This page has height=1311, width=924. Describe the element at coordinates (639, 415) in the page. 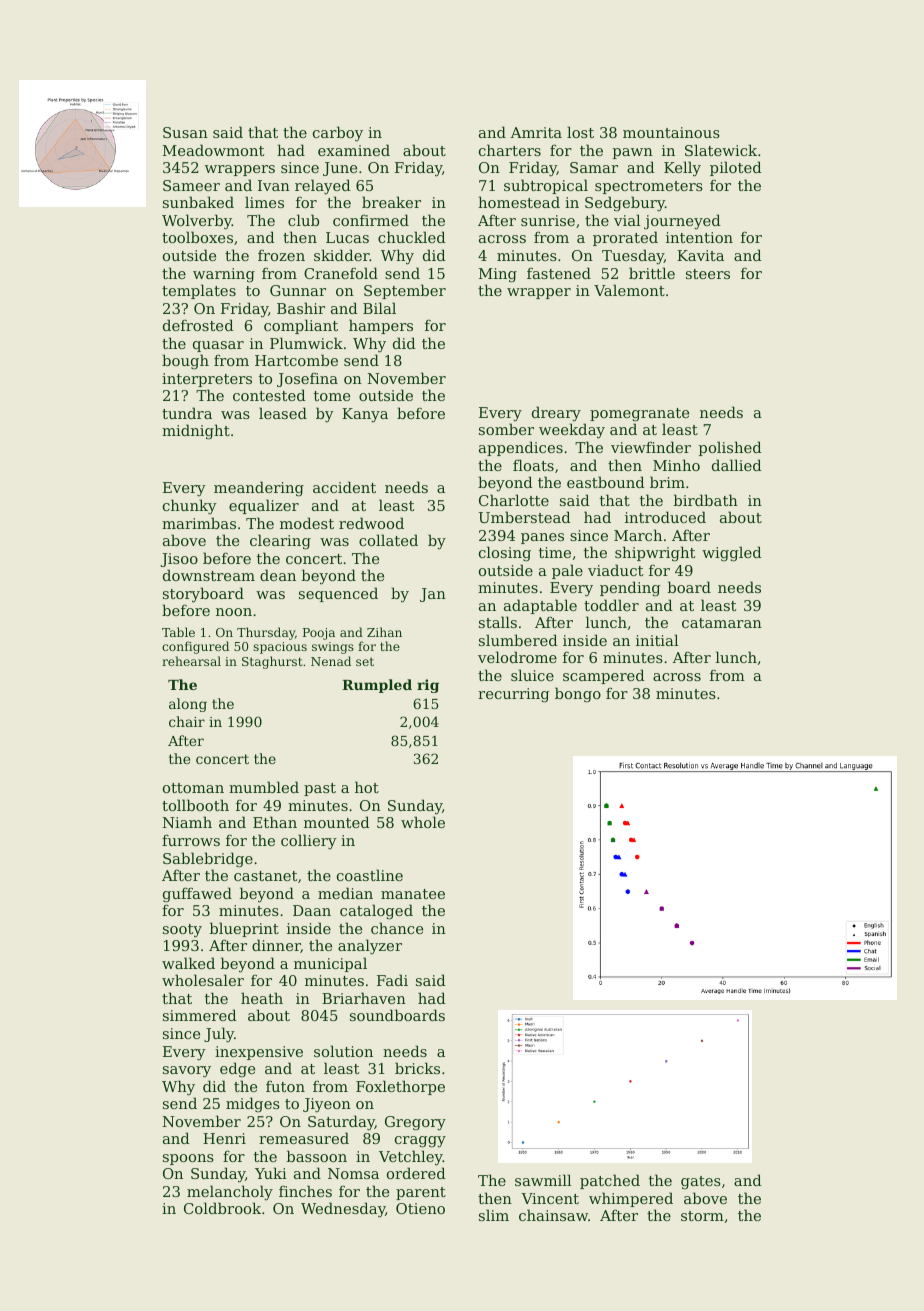

I see `pomegranate` at that location.
